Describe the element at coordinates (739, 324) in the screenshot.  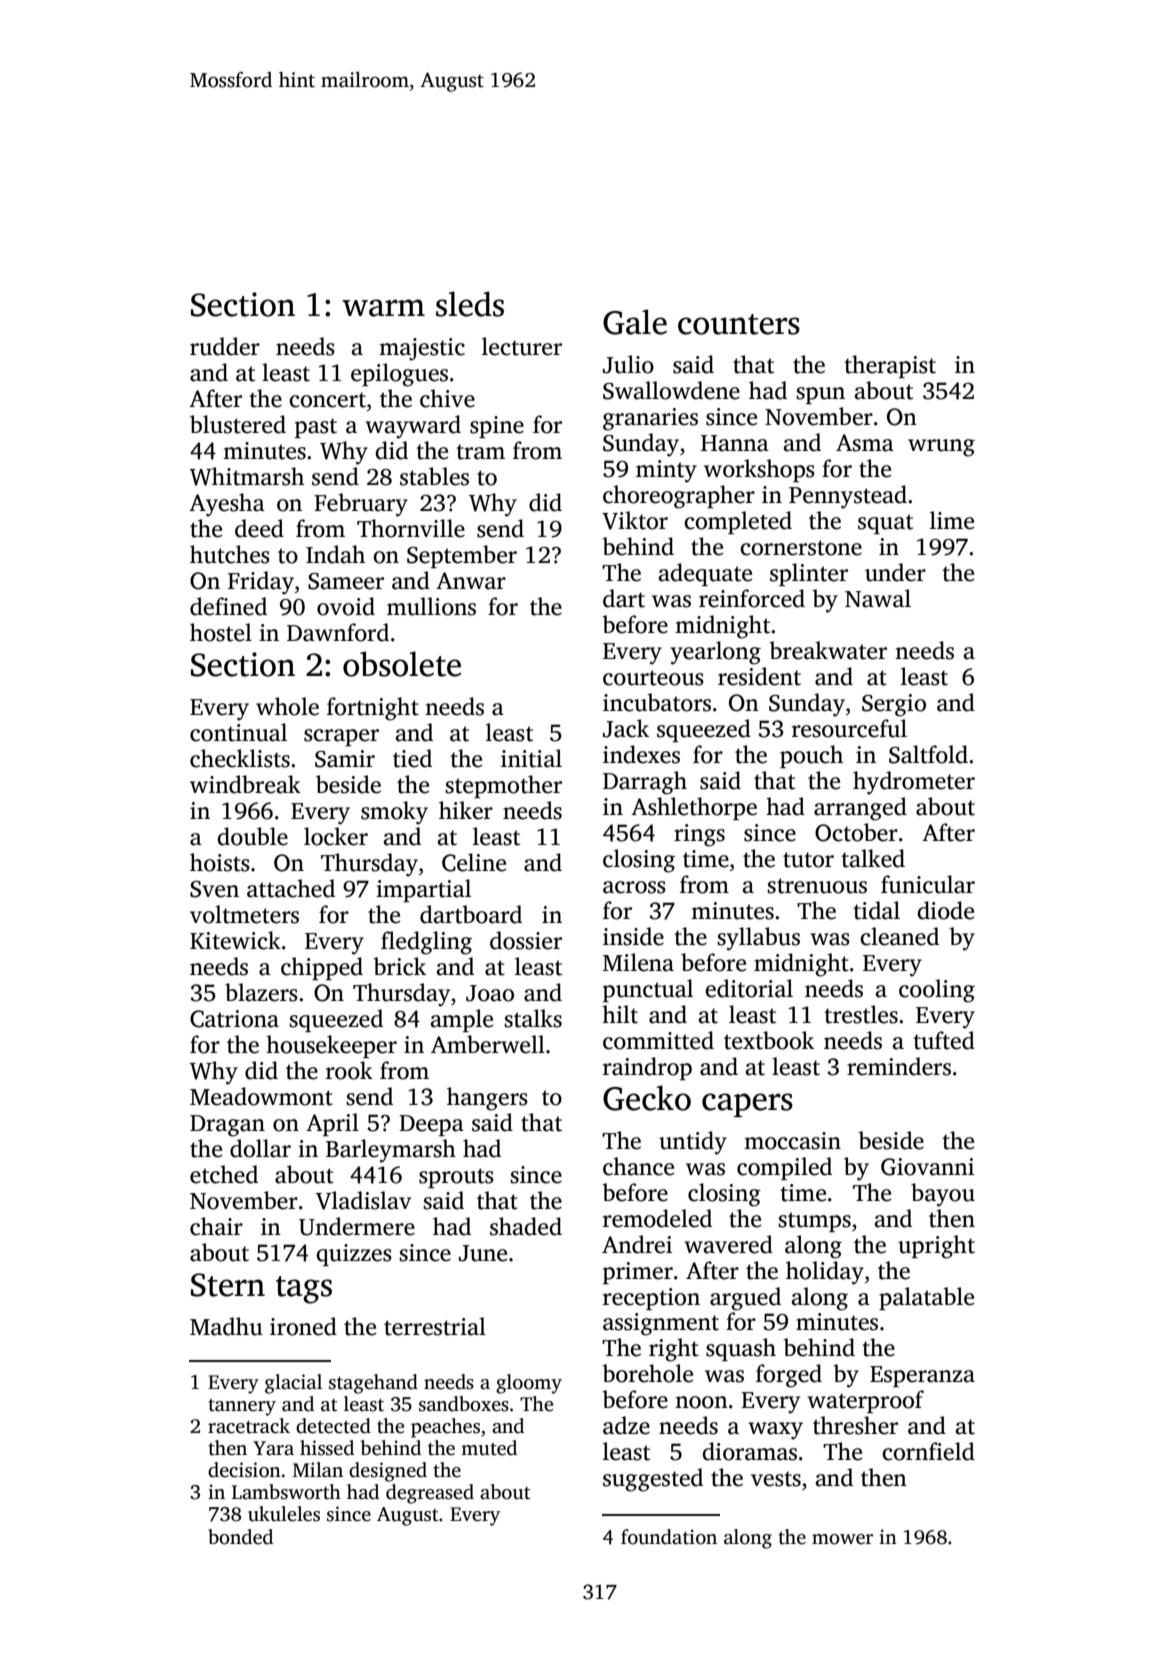
I see `counters` at that location.
